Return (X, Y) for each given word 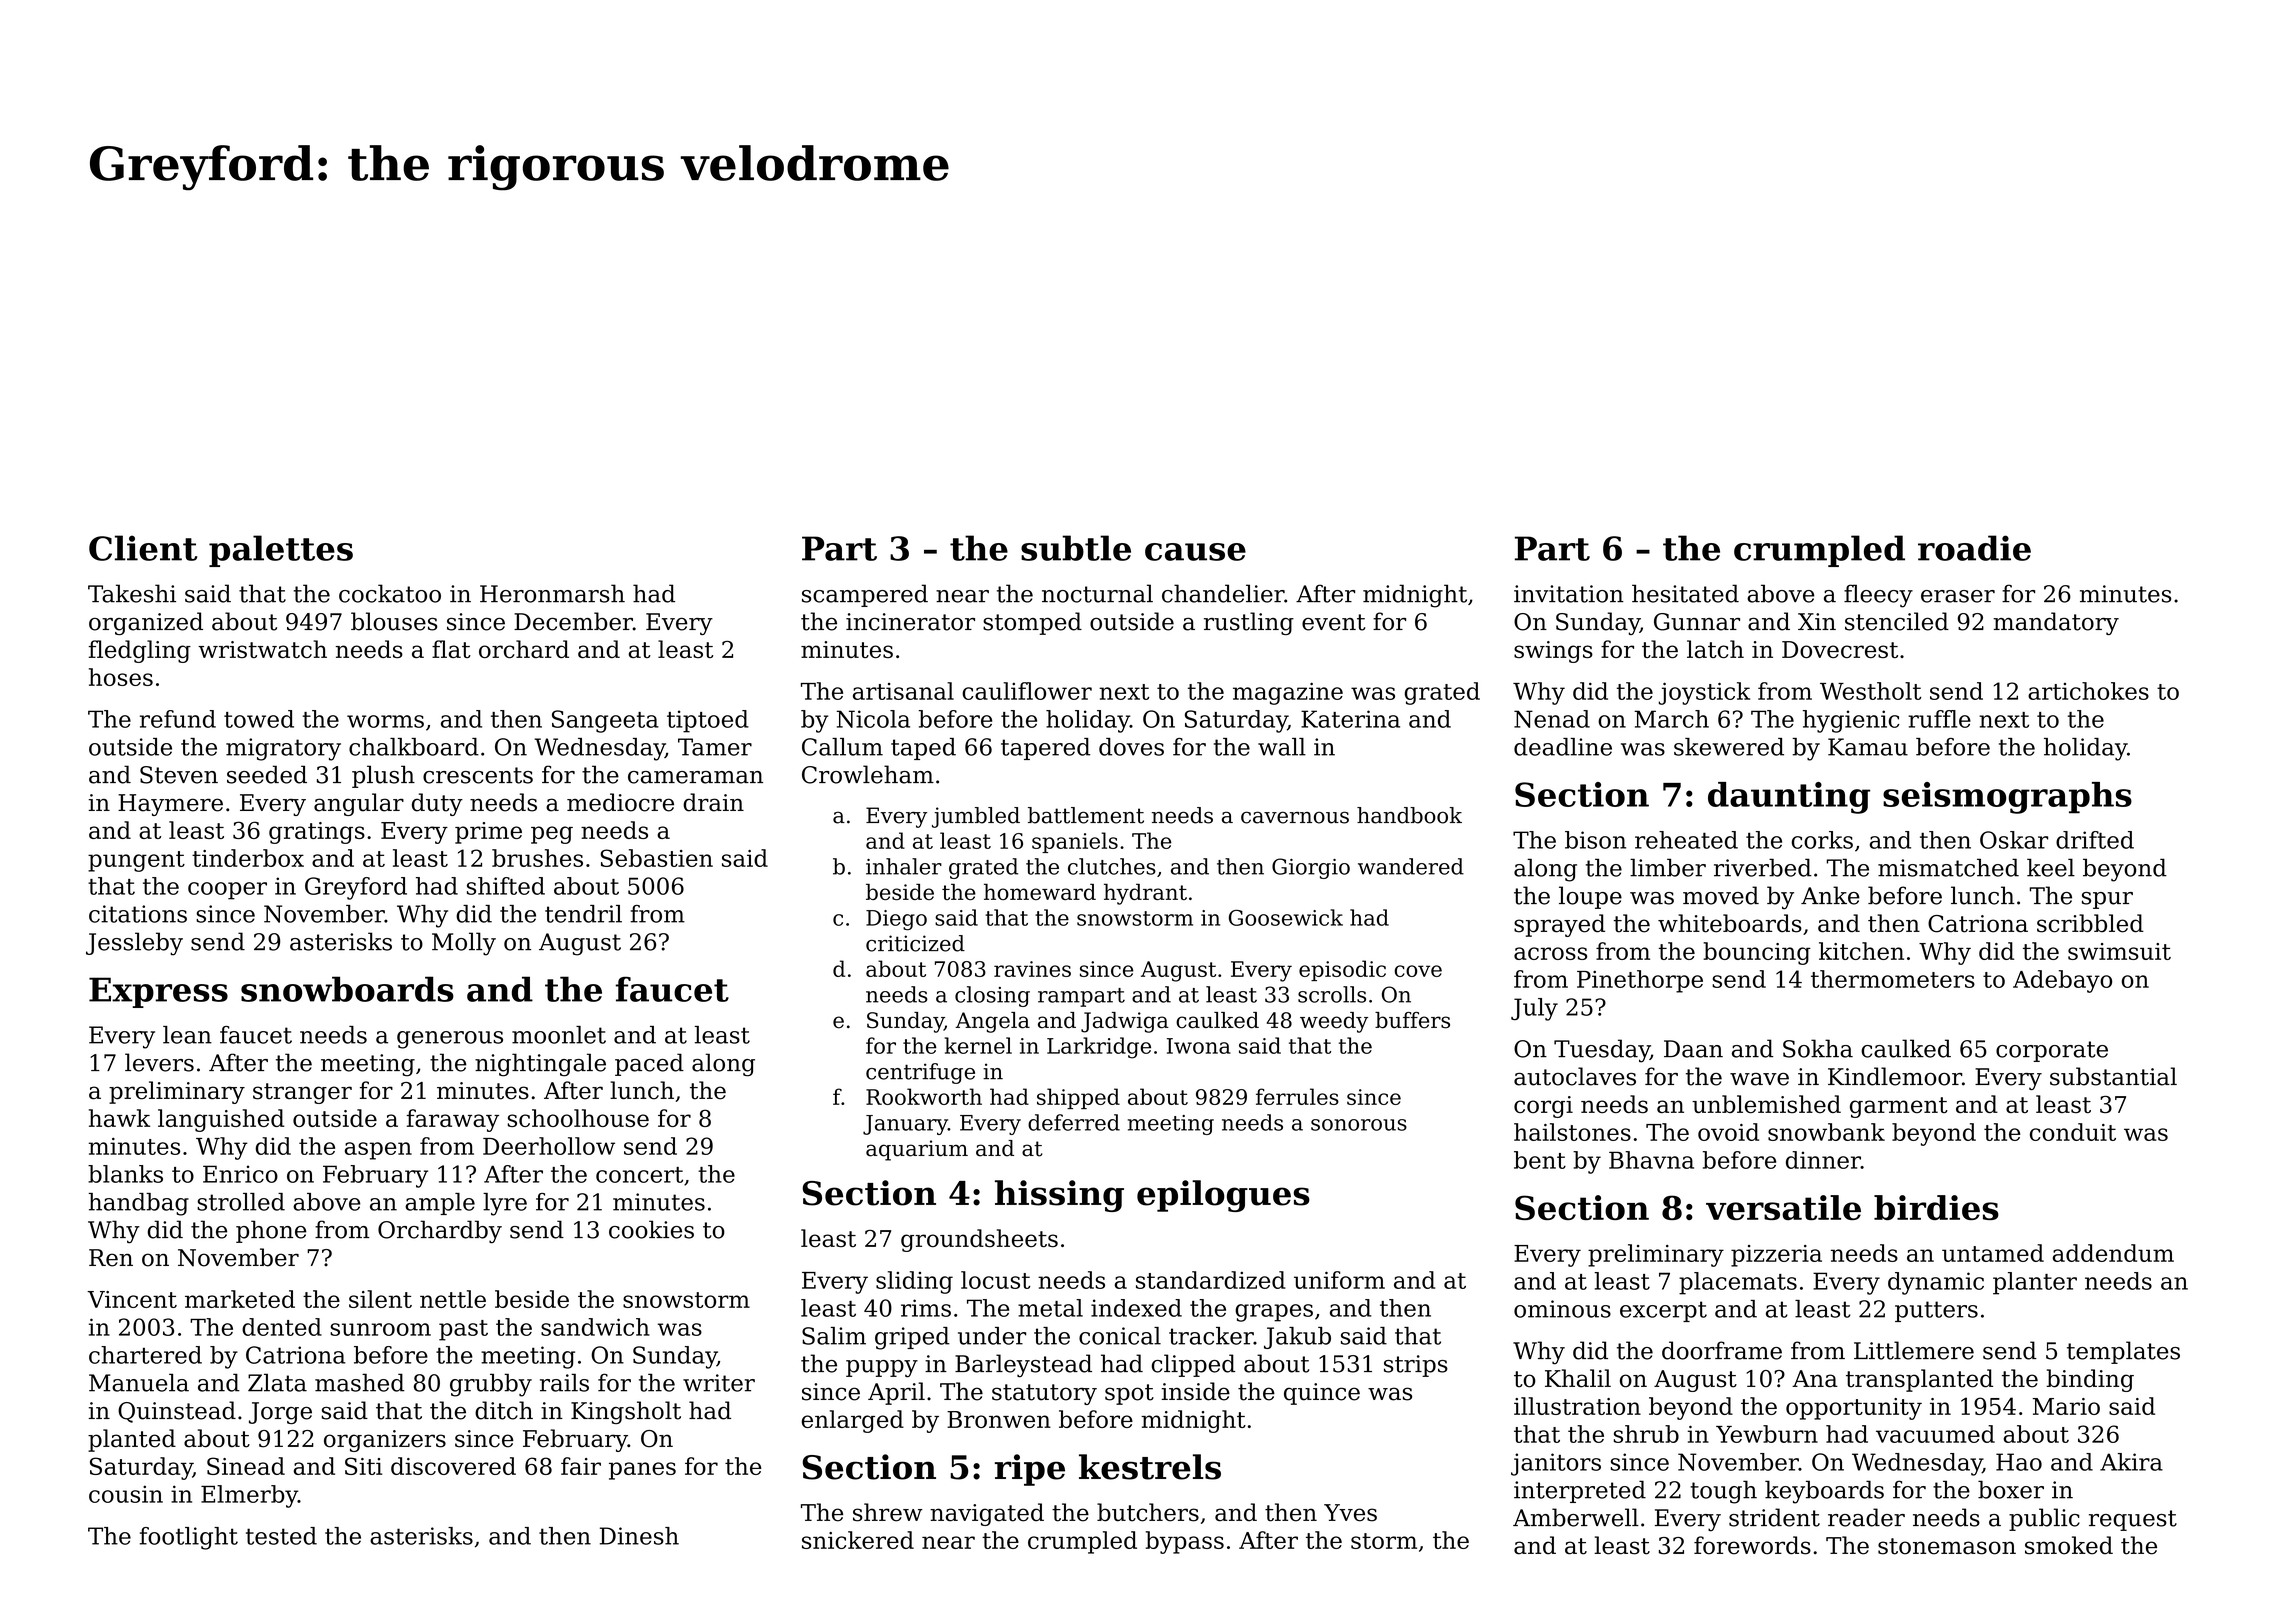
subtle (1076, 548)
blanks (125, 1174)
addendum (2113, 1253)
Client (143, 548)
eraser (1958, 596)
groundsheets (979, 1240)
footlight (189, 1538)
